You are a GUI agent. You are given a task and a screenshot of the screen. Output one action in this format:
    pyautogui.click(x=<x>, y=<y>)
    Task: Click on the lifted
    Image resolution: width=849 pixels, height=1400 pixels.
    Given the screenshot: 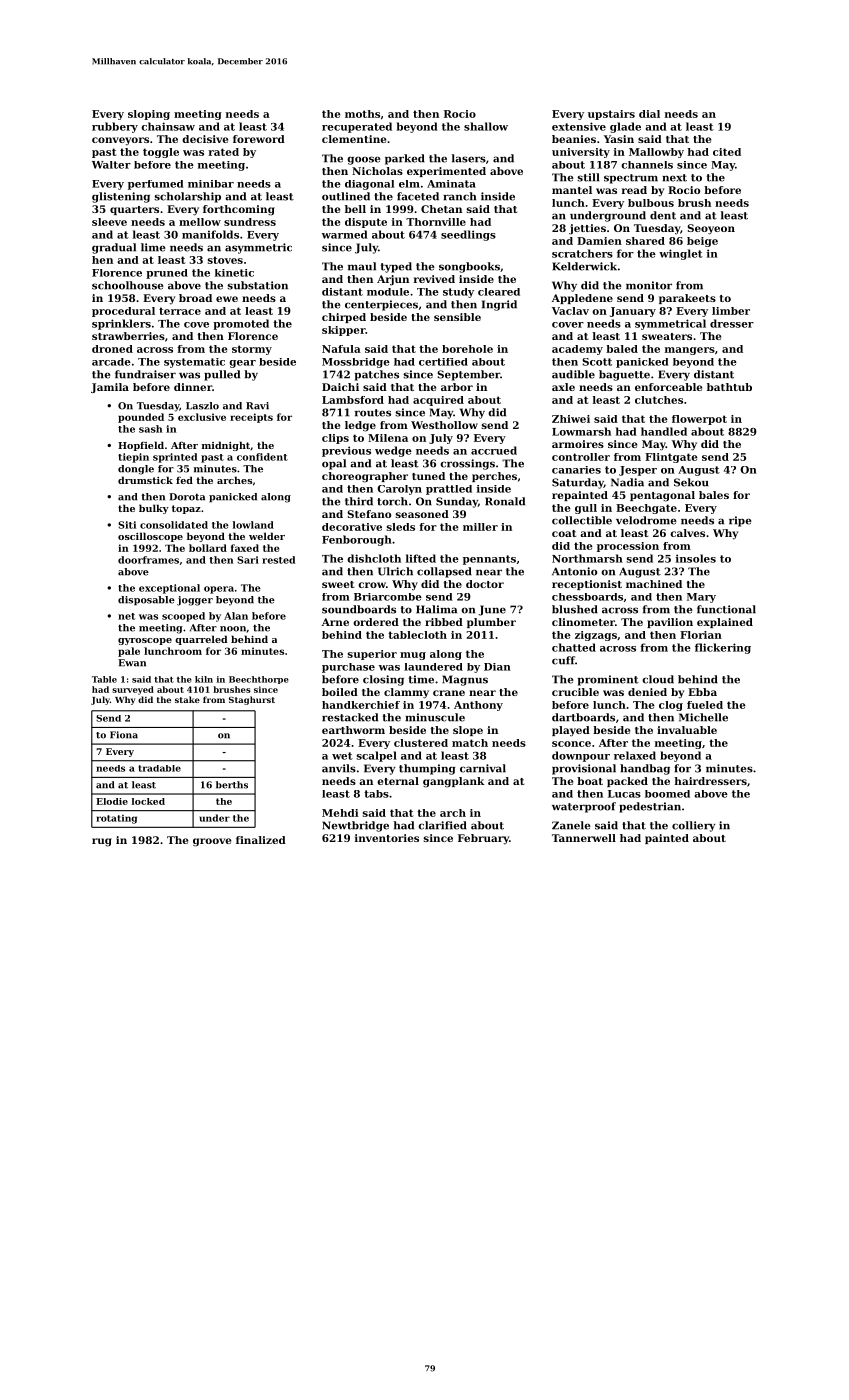 What is the action you would take?
    pyautogui.click(x=421, y=558)
